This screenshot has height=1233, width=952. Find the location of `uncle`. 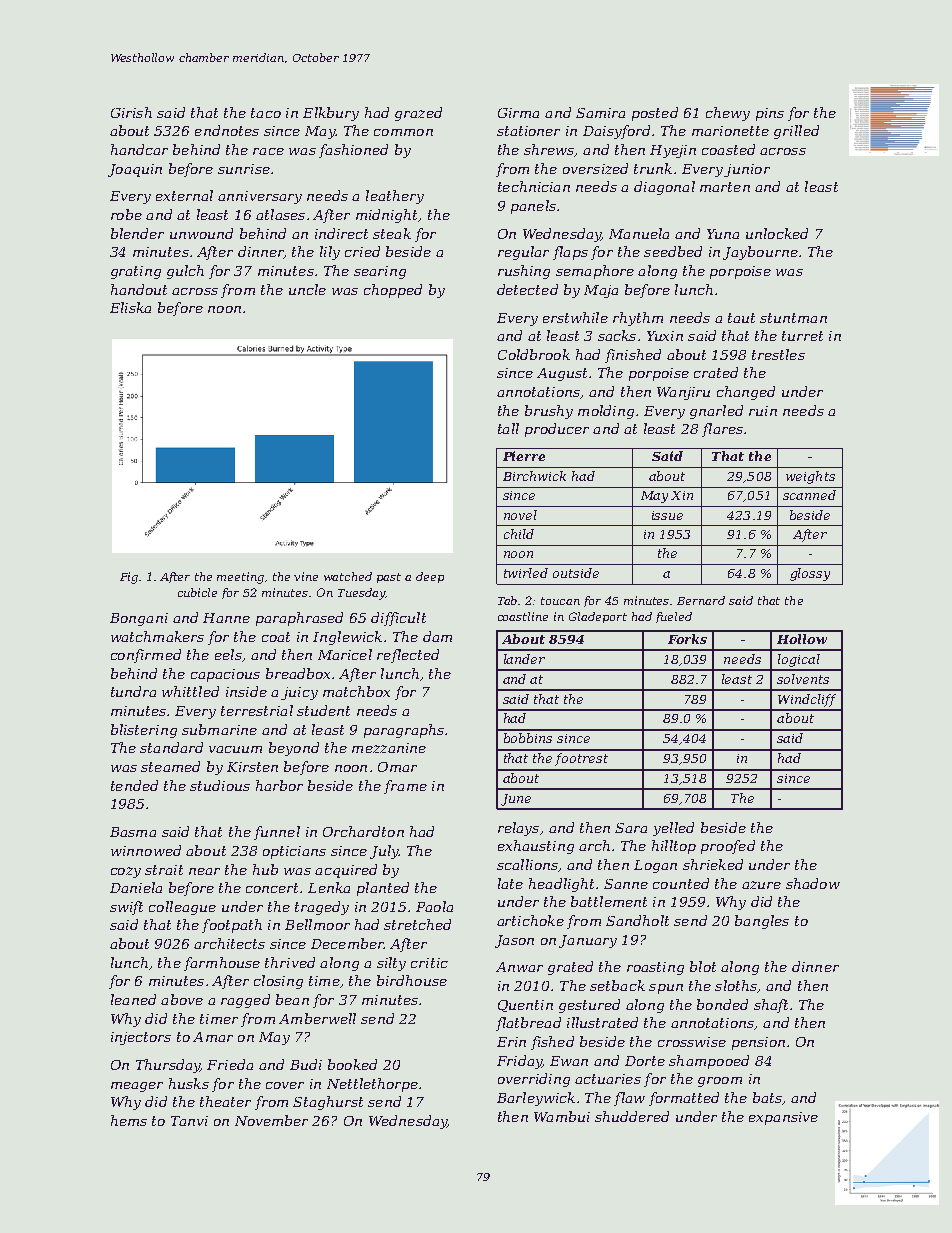

uncle is located at coordinates (307, 289).
